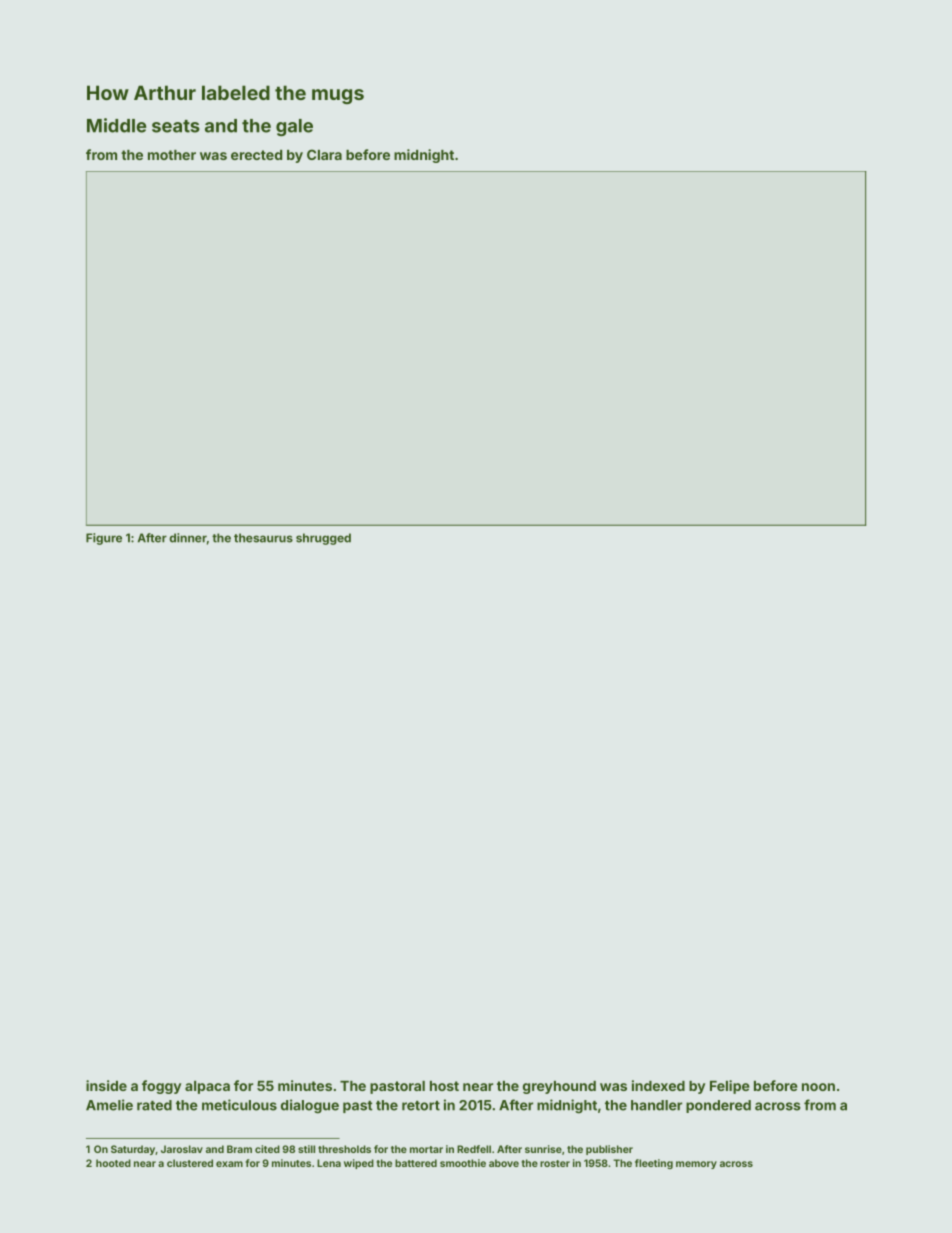 This document has width=952, height=1233. I want to click on gale, so click(294, 127).
